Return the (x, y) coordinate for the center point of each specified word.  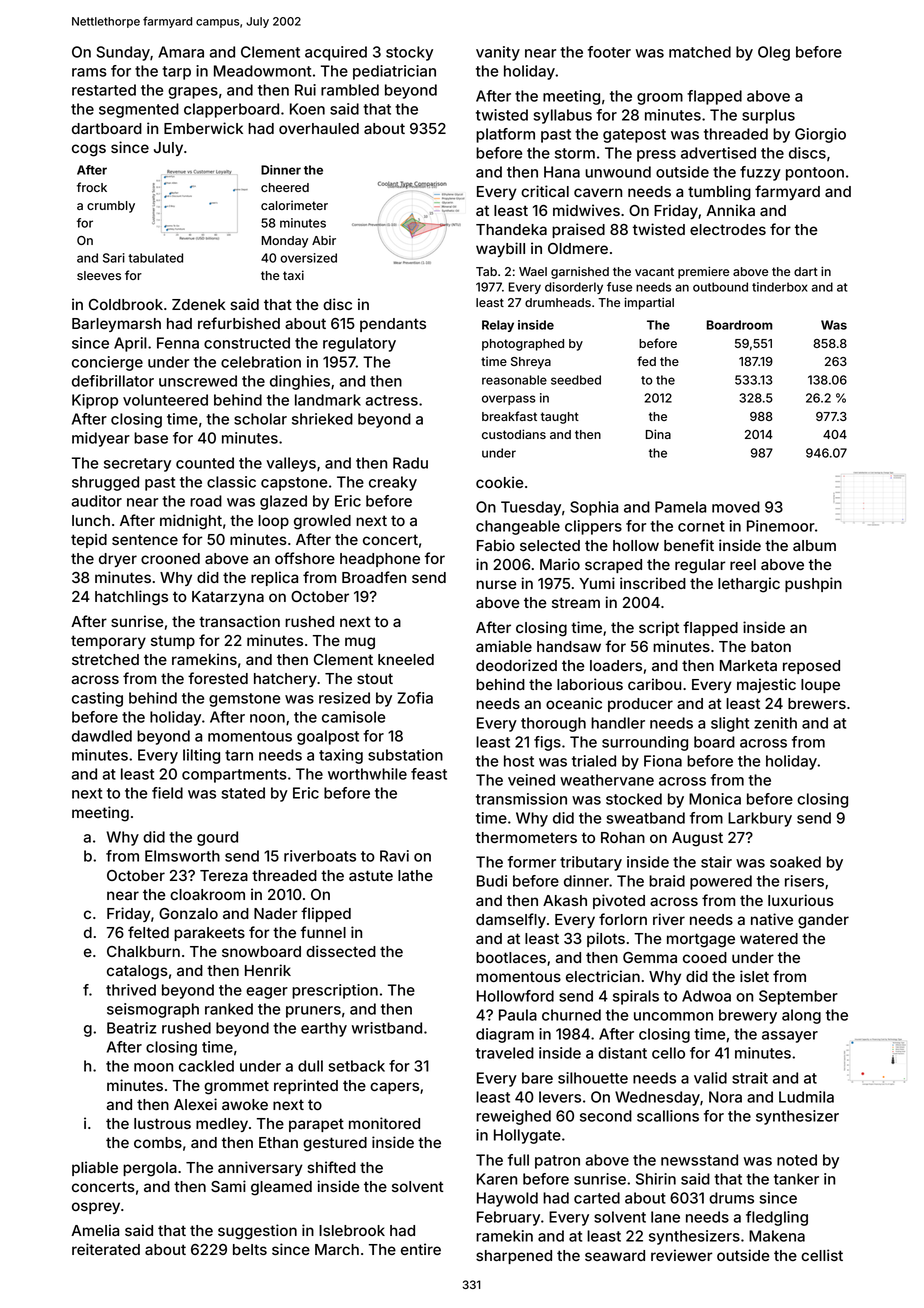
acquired (336, 53)
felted (148, 932)
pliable (95, 1168)
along (801, 1016)
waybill (500, 249)
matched (700, 52)
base (151, 438)
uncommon (673, 1016)
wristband (387, 1028)
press (656, 156)
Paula (518, 1015)
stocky (409, 53)
